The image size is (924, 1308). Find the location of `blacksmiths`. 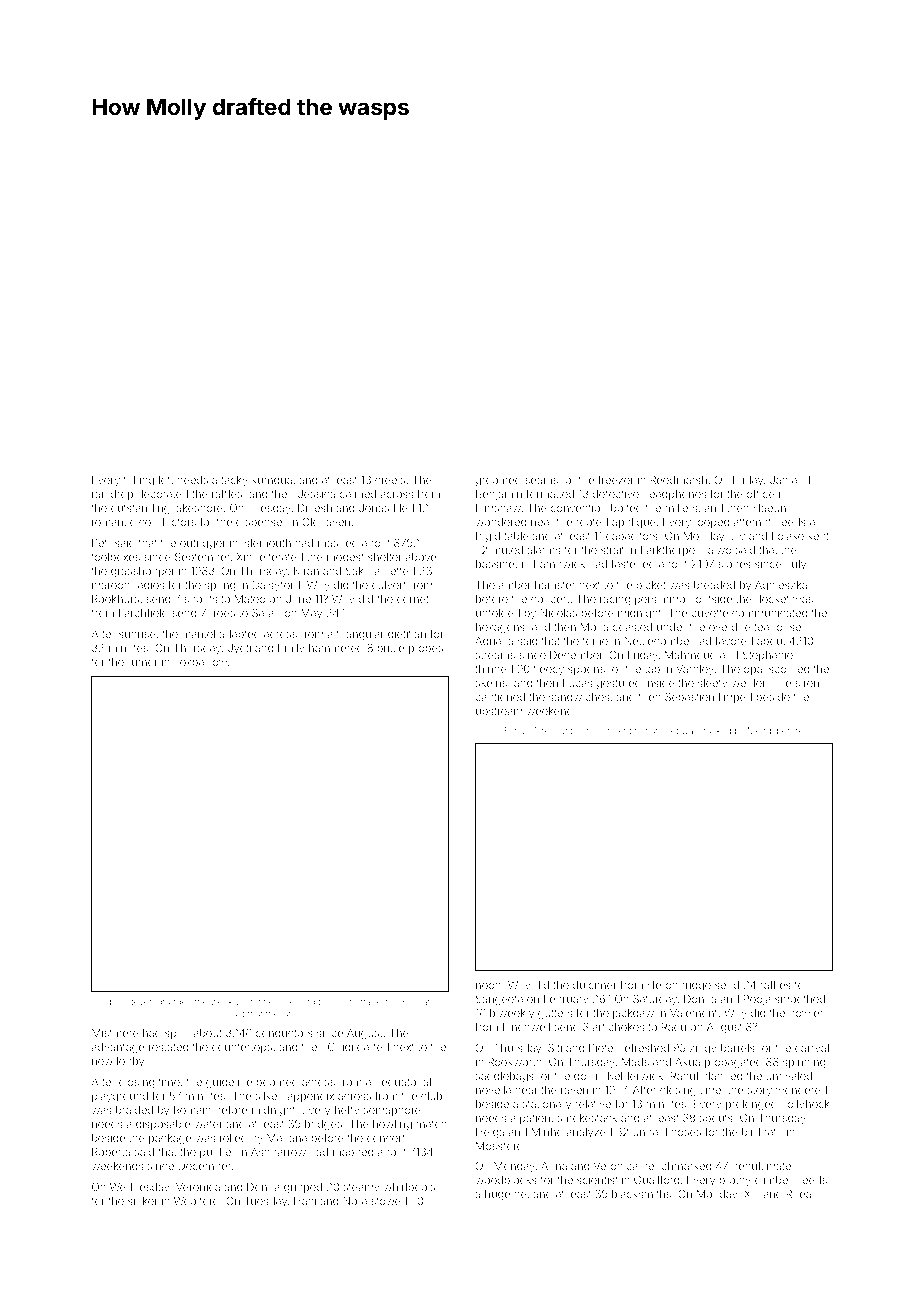

blacksmiths is located at coordinates (641, 1194).
